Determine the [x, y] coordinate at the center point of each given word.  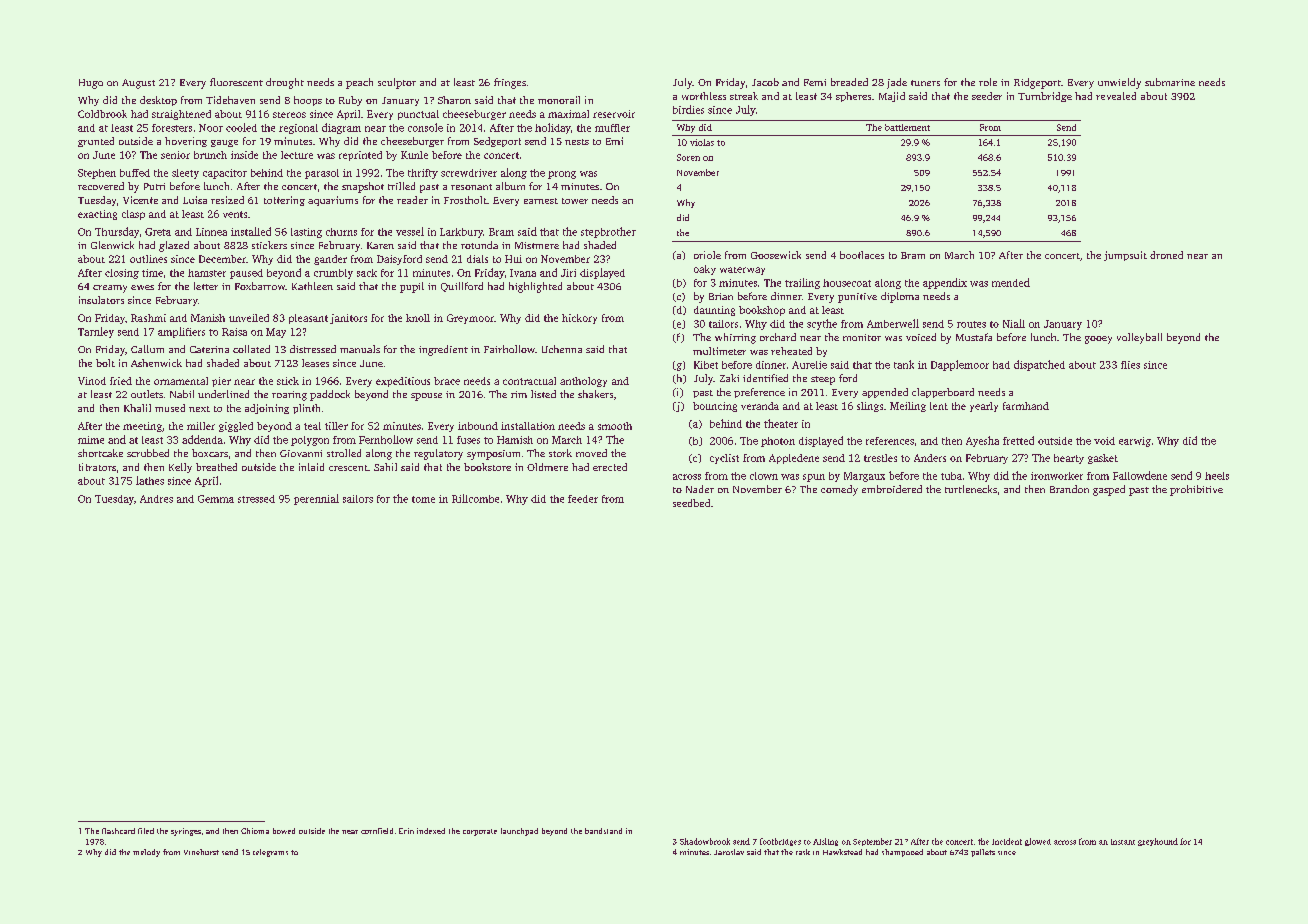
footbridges [780, 842]
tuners [925, 83]
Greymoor [470, 319]
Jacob [765, 82]
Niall [1014, 323]
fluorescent [236, 82]
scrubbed [148, 453]
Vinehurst [201, 852]
